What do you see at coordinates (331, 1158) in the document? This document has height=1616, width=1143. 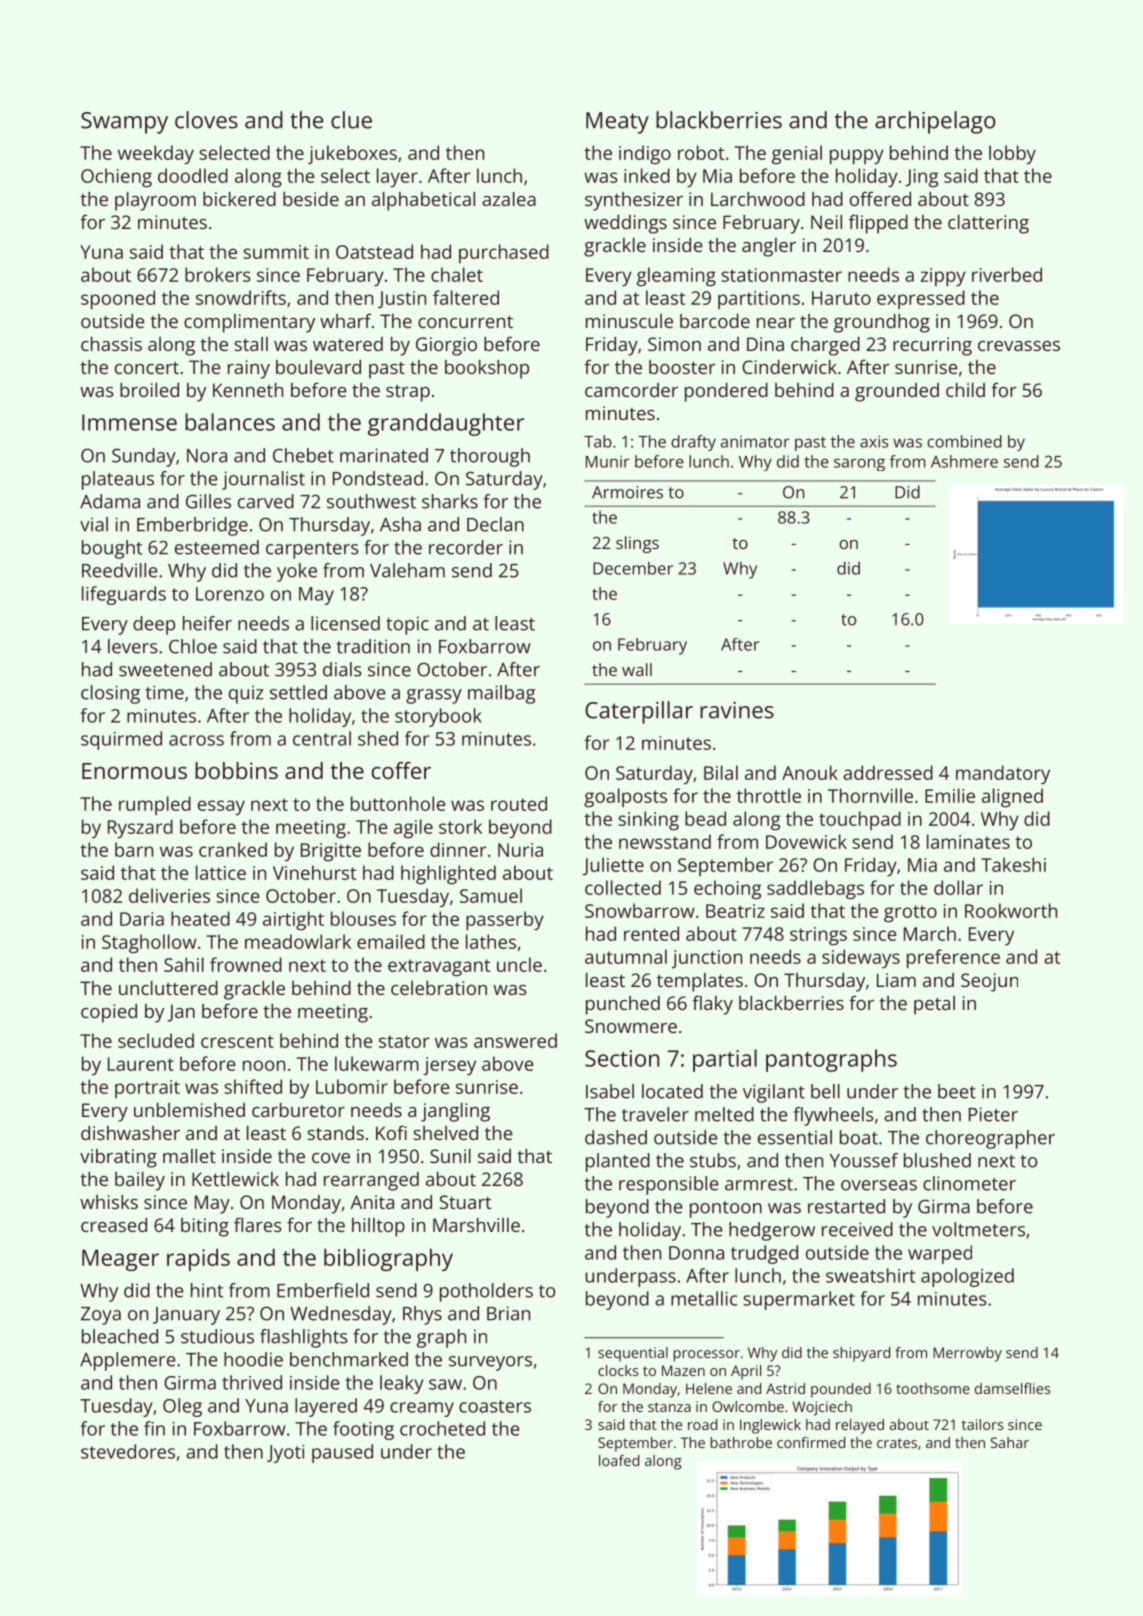 I see `cove` at bounding box center [331, 1158].
